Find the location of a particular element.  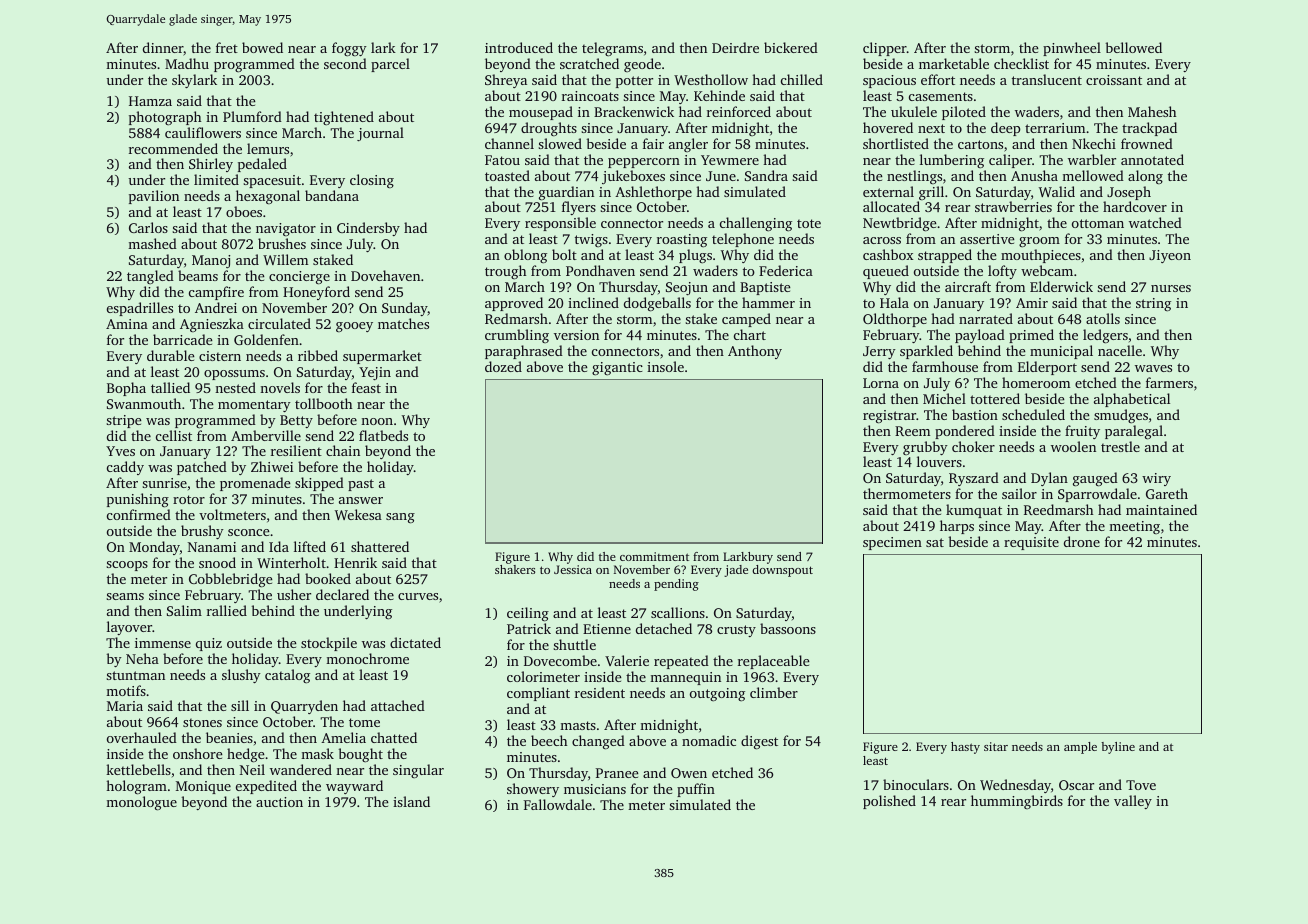

Elderwick is located at coordinates (1061, 286).
